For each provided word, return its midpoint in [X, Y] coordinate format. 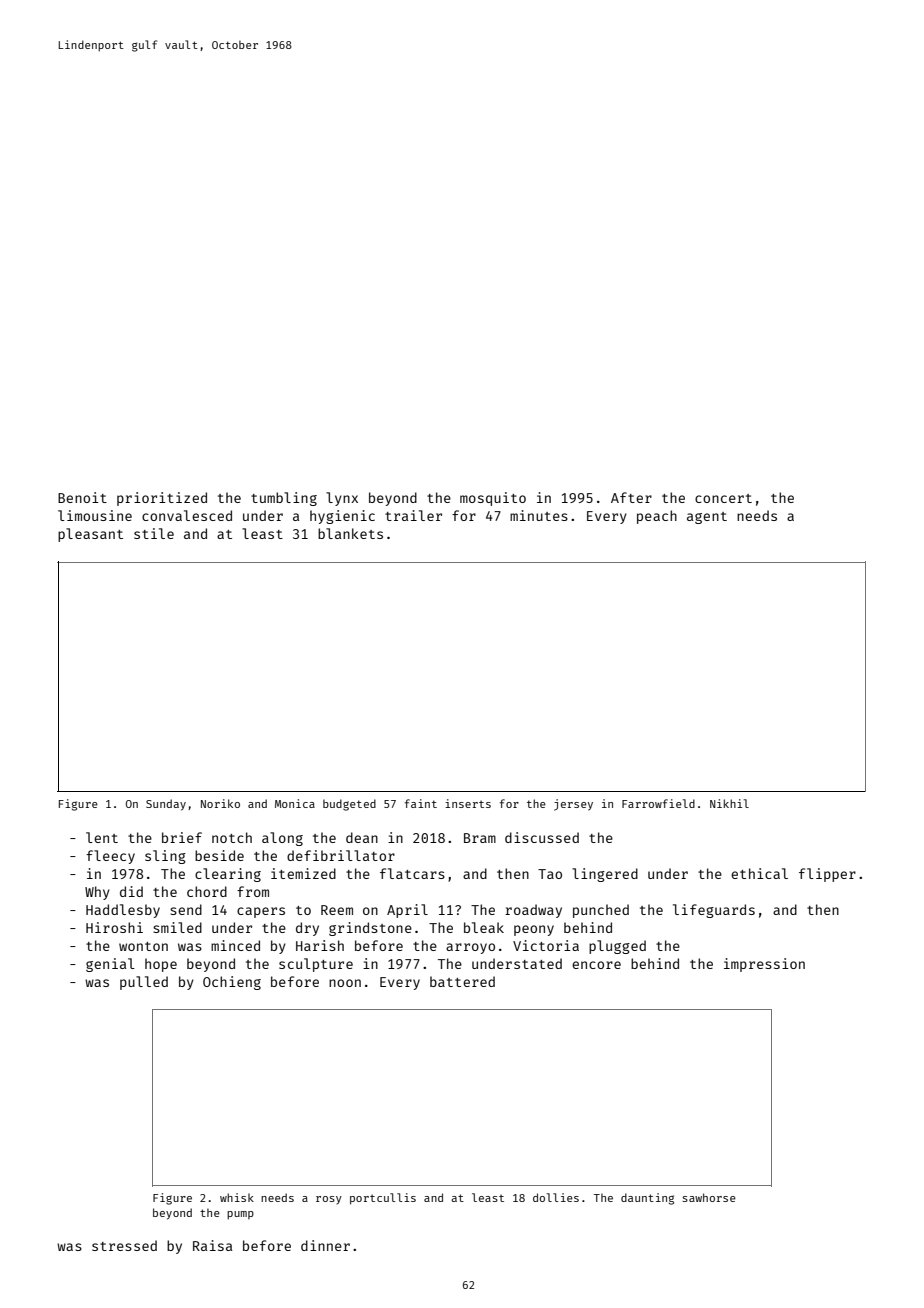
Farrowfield [658, 803]
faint [421, 803]
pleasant [90, 535]
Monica [295, 803]
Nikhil [729, 803]
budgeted [349, 805]
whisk [237, 1197]
